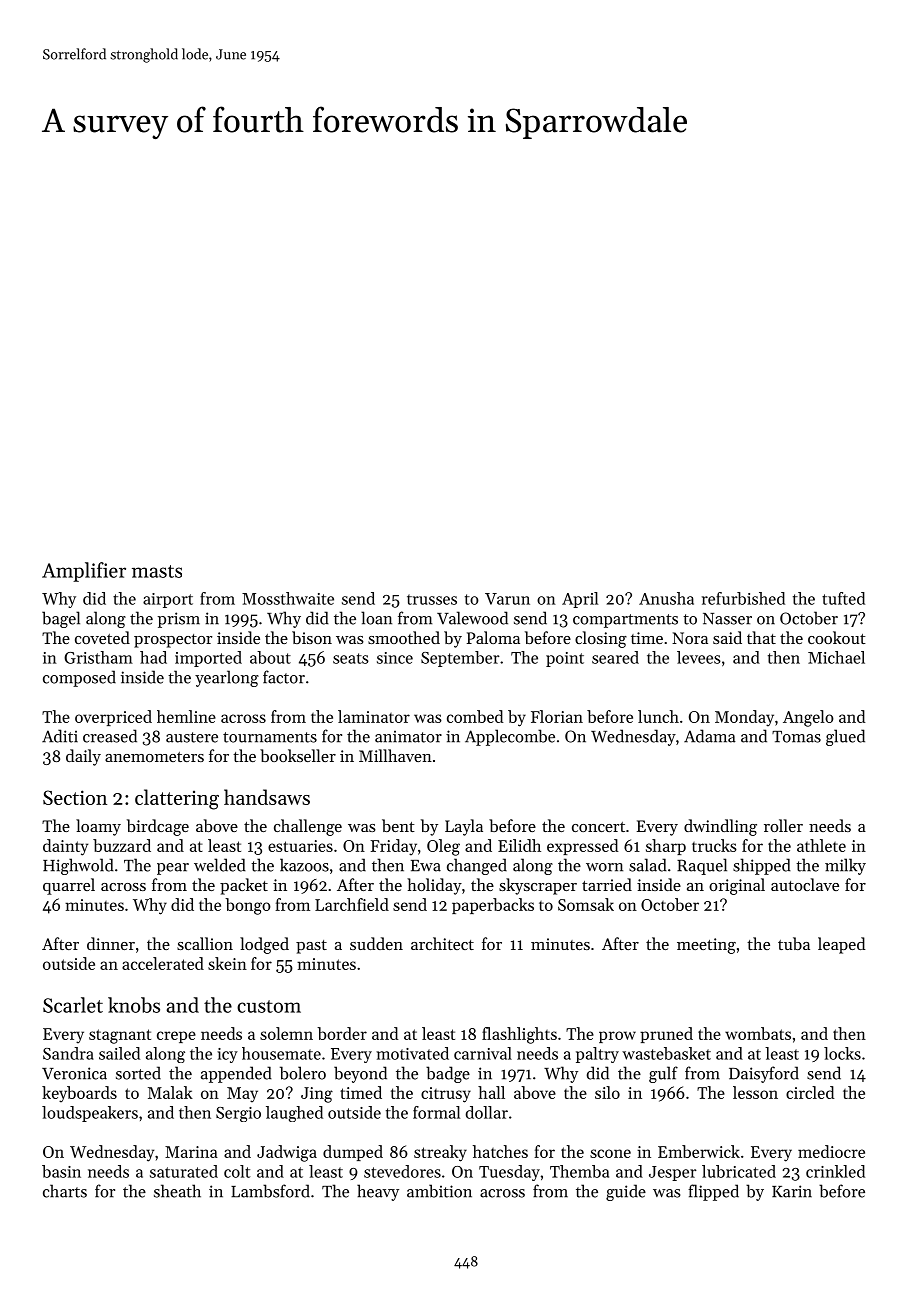 The image size is (908, 1316). What do you see at coordinates (842, 945) in the document?
I see `leaped` at bounding box center [842, 945].
